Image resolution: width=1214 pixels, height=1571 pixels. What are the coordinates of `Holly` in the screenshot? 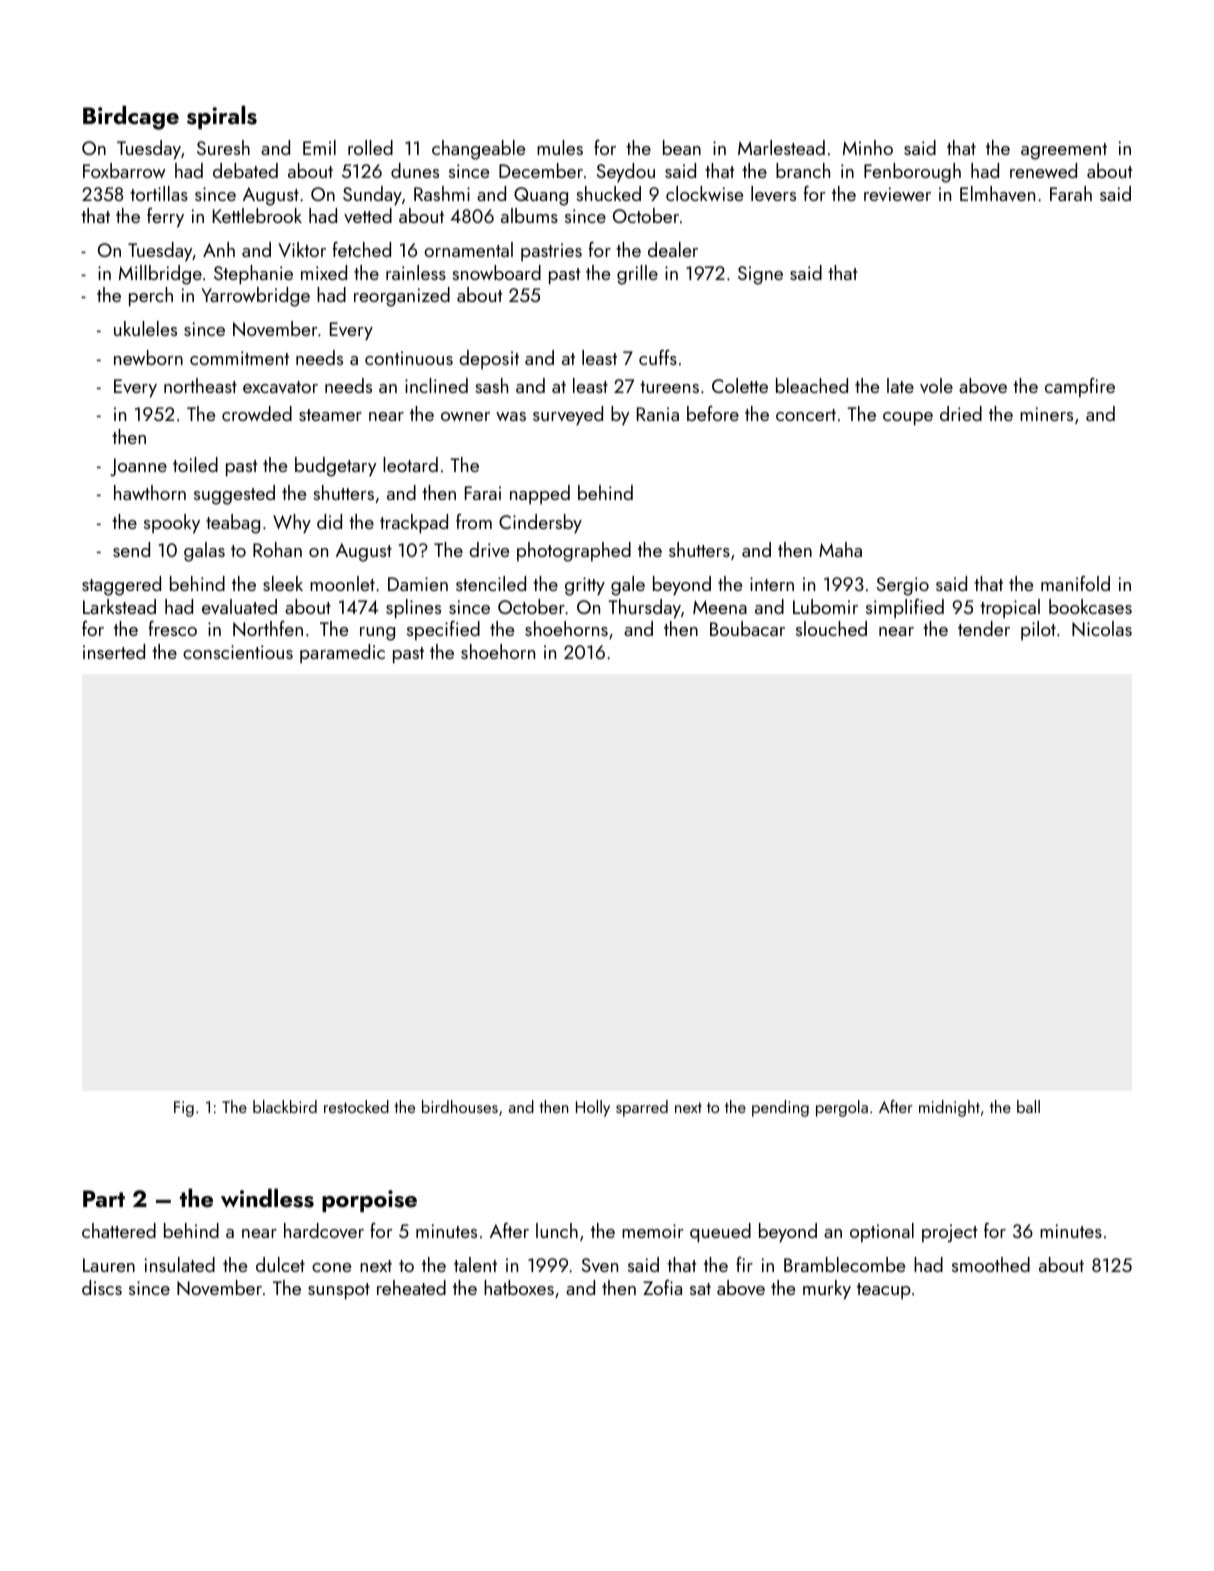 It's located at (593, 1108).
